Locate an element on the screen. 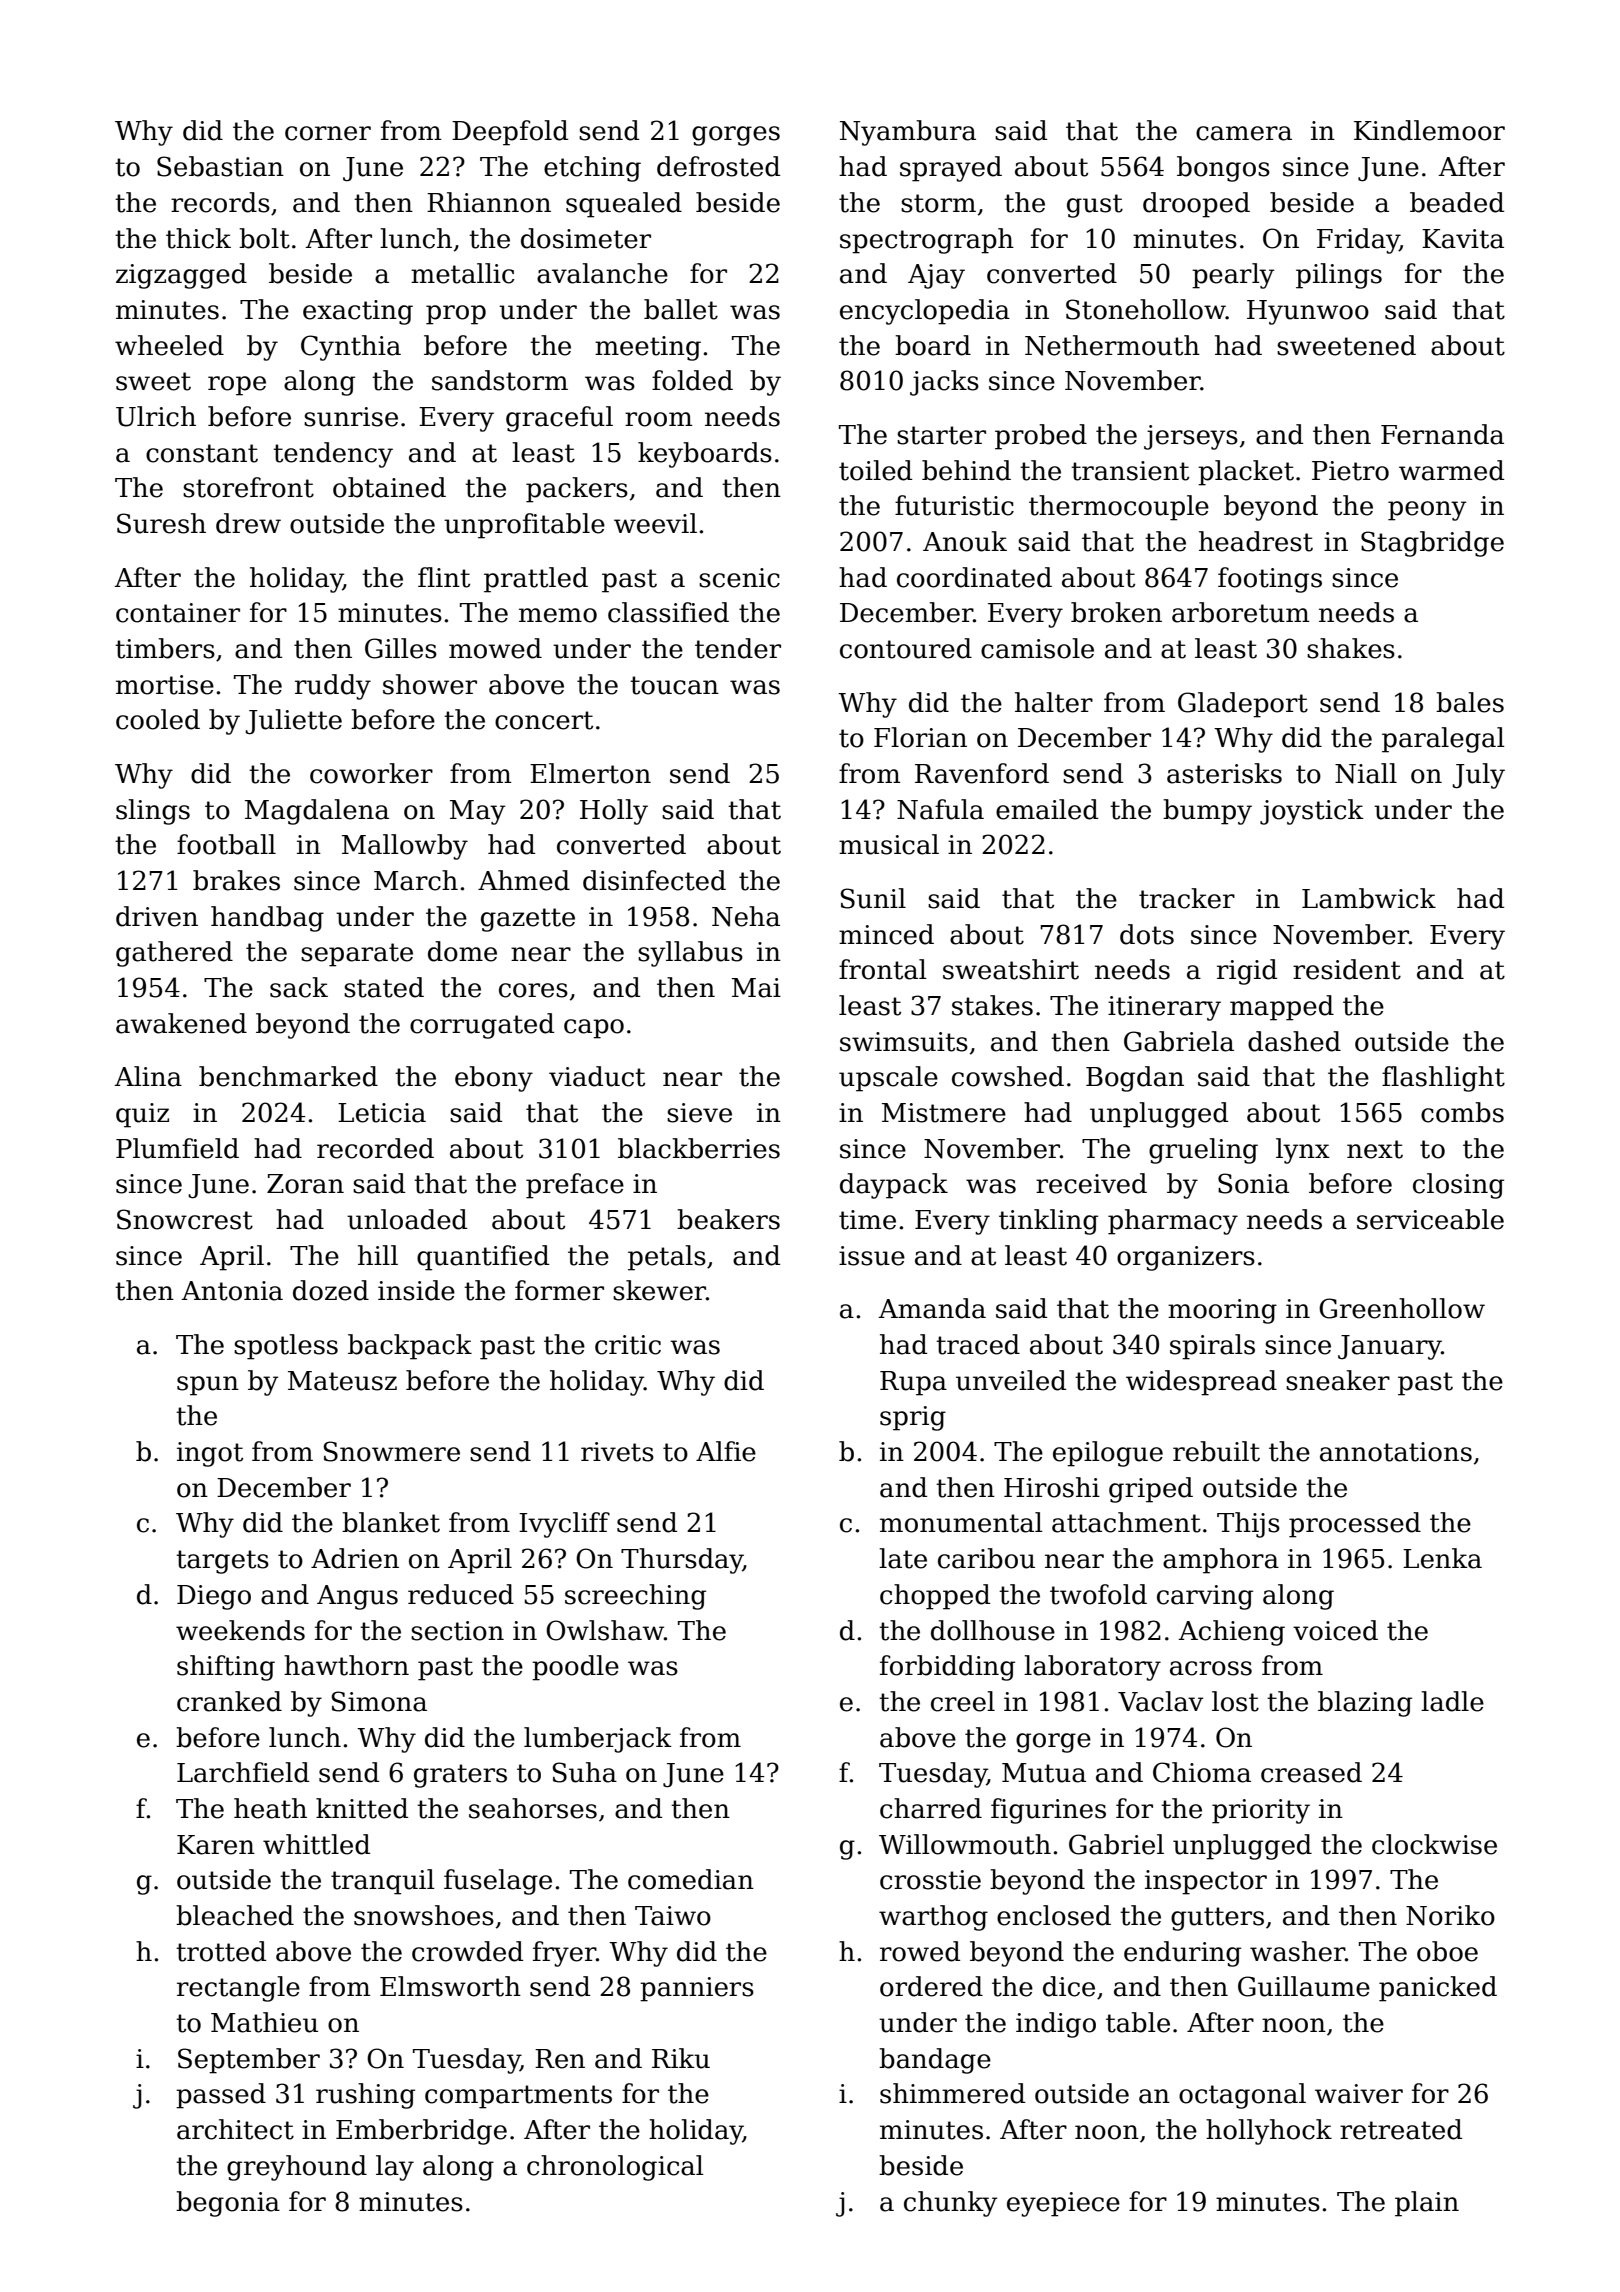 This screenshot has height=2292, width=1620. rushing is located at coordinates (365, 2096).
